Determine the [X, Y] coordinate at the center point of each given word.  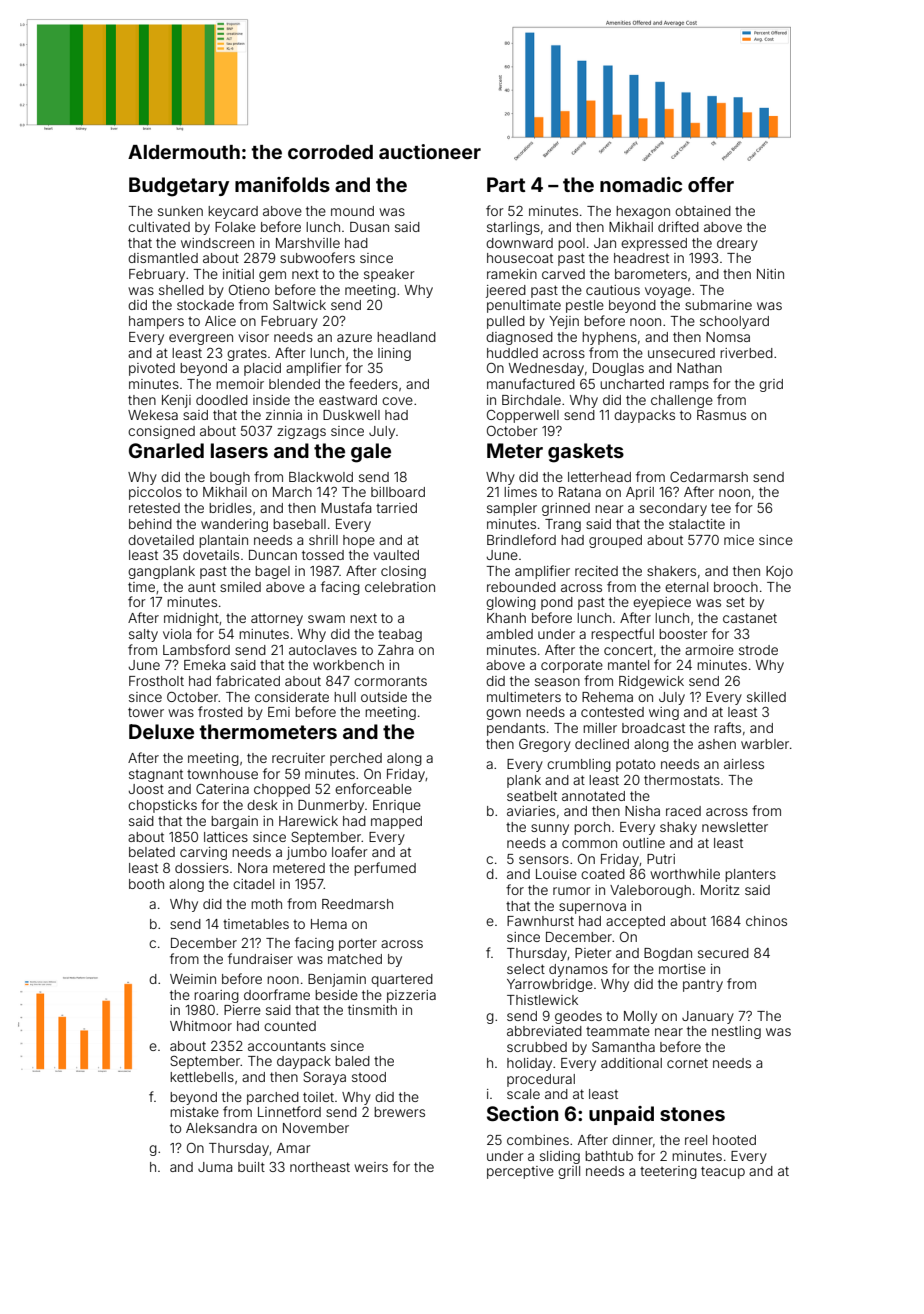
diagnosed [519, 338]
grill [569, 1172]
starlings [513, 228]
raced [683, 811]
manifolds [282, 184]
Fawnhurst [540, 921]
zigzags [301, 432]
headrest [641, 258]
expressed [654, 244]
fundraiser [260, 958]
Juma [215, 1167]
